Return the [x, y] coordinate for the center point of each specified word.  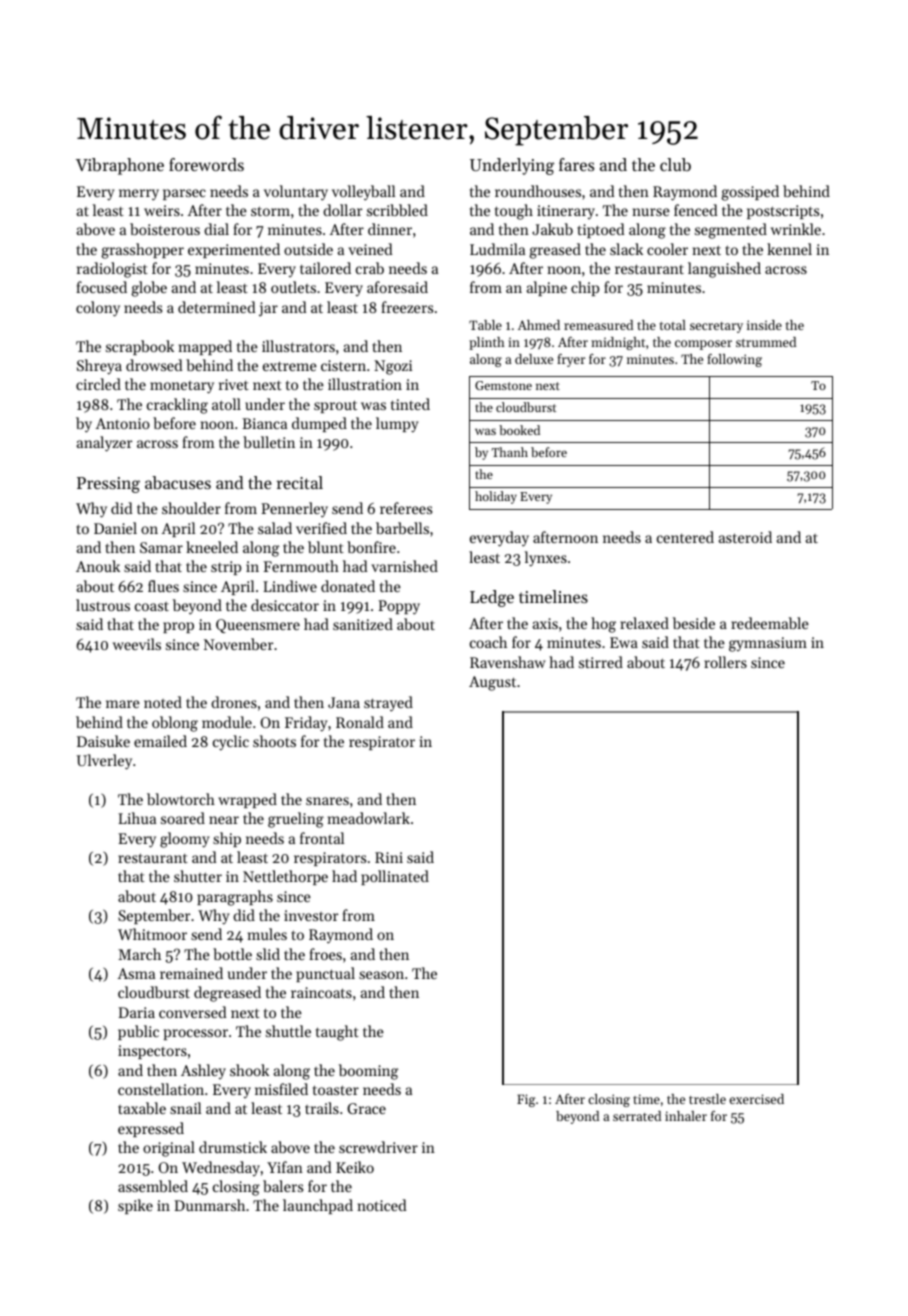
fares [576, 164]
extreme [290, 366]
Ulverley [104, 762]
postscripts [783, 212]
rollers [725, 662]
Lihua [137, 818]
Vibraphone [120, 166]
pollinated [395, 877]
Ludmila [497, 249]
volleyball [363, 193]
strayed [388, 704]
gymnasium [768, 644]
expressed [151, 1129]
